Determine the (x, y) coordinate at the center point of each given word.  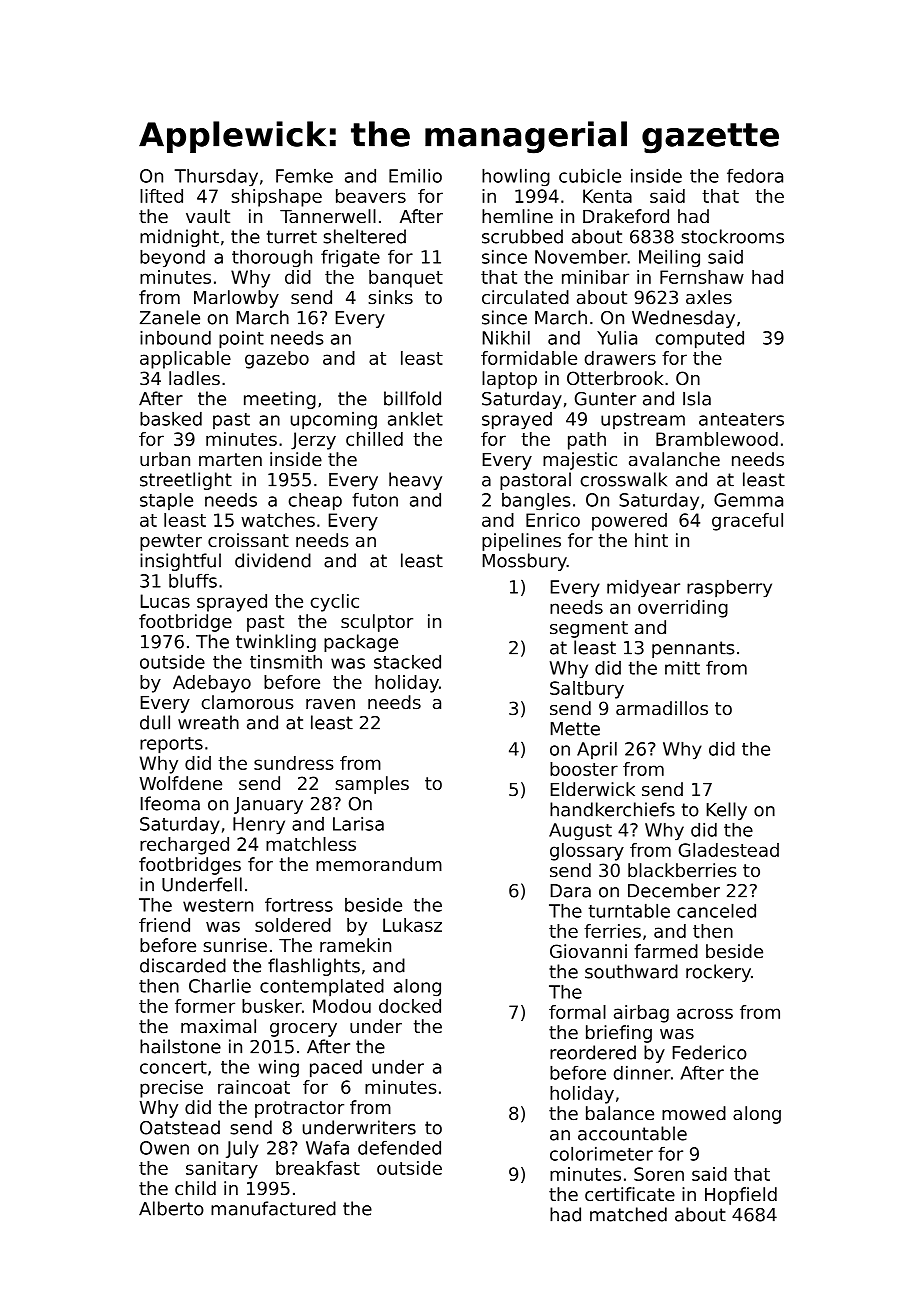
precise (171, 1089)
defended (399, 1148)
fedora (755, 176)
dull (155, 722)
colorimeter (601, 1154)
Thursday (216, 178)
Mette (575, 729)
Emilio (415, 176)
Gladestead (729, 850)
